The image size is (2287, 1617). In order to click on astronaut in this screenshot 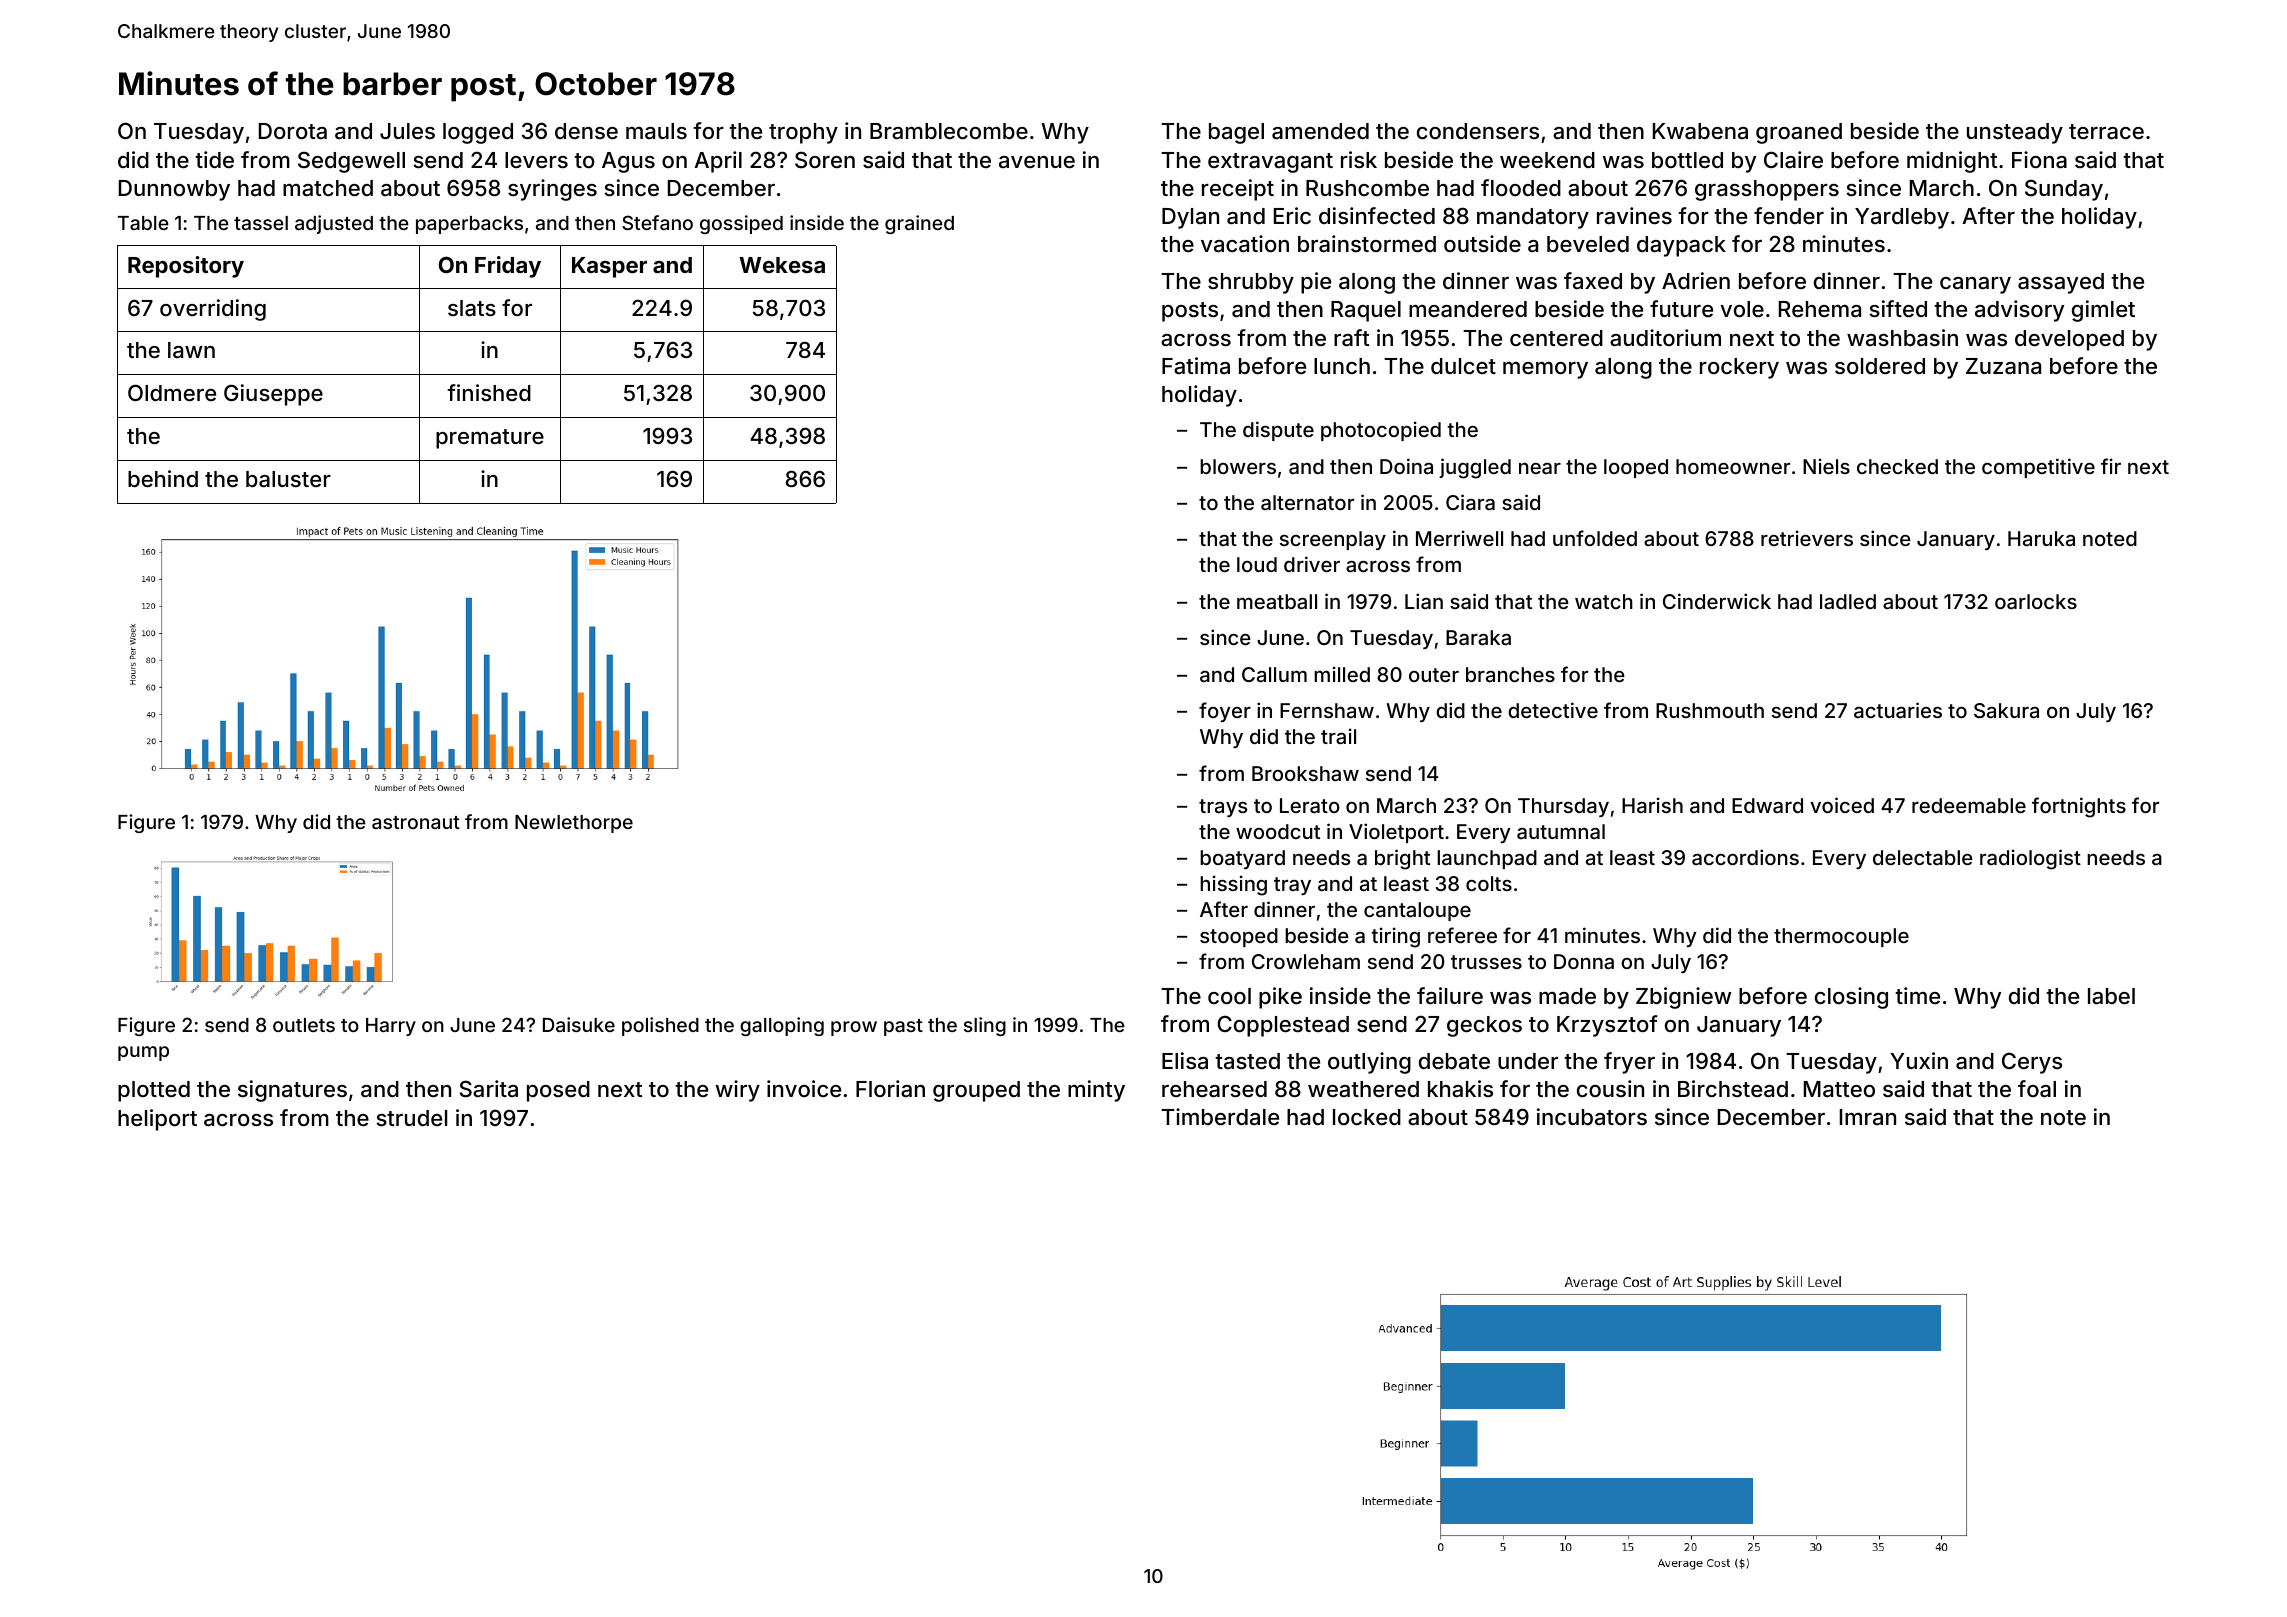, I will do `click(416, 822)`.
